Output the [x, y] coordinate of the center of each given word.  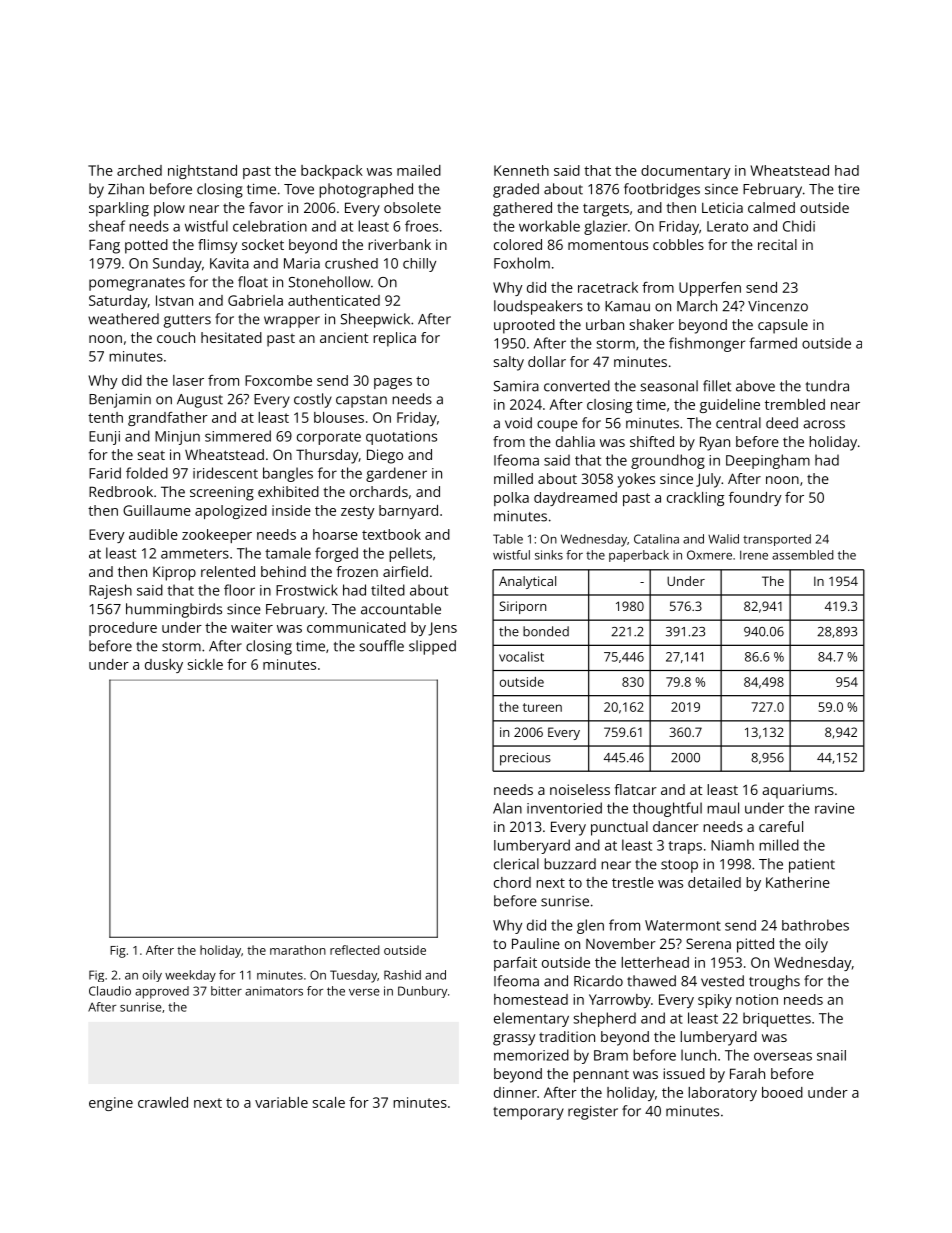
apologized [231, 512]
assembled [803, 555]
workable [549, 226]
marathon [298, 950]
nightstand [202, 172]
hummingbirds [174, 610]
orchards [379, 491]
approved [162, 992]
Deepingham [768, 461]
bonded [546, 631]
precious [525, 759]
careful [781, 826]
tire [849, 189]
